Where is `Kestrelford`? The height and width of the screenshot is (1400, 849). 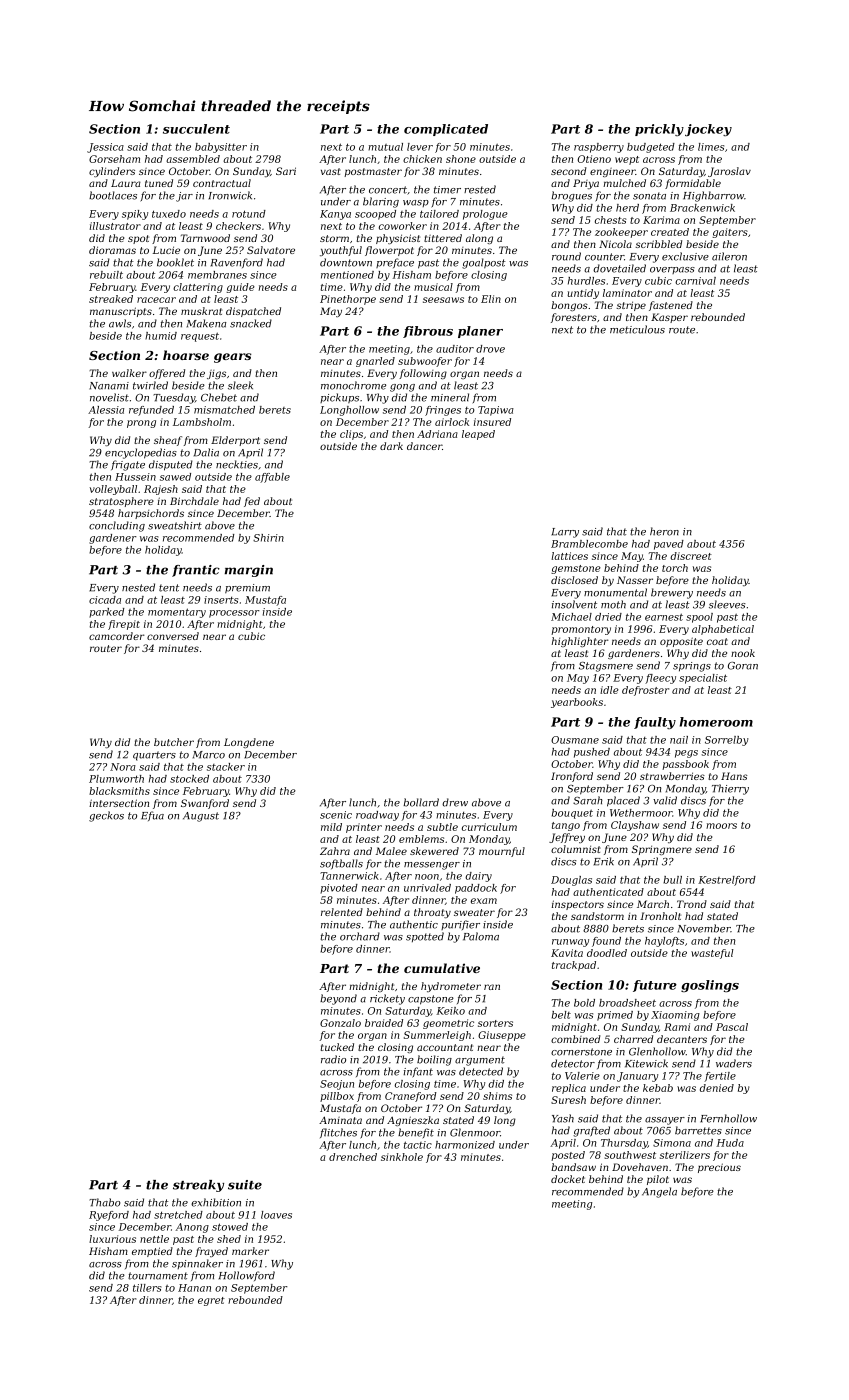 Kestrelford is located at coordinates (727, 881).
